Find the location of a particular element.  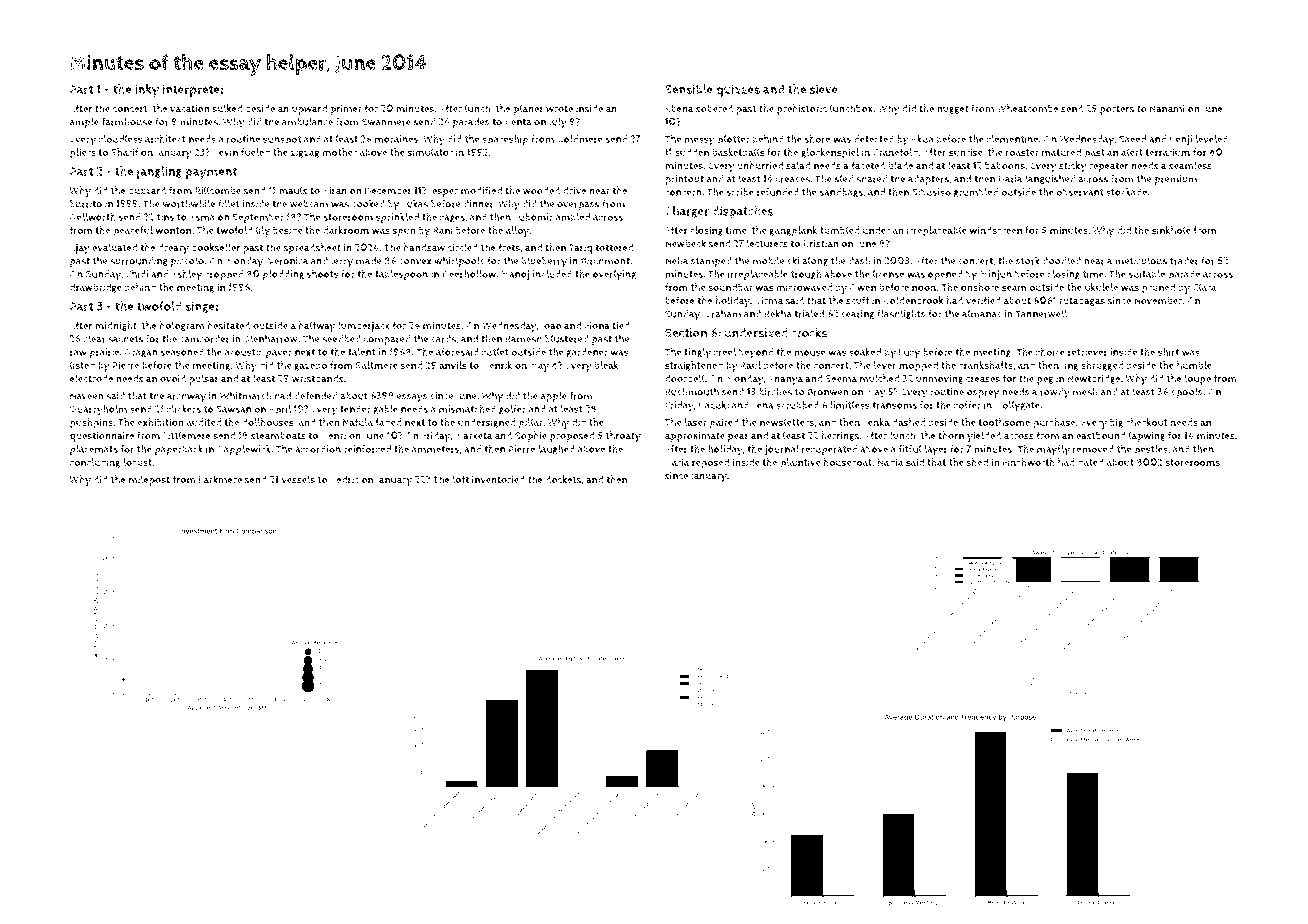

rowdy is located at coordinates (1055, 393).
